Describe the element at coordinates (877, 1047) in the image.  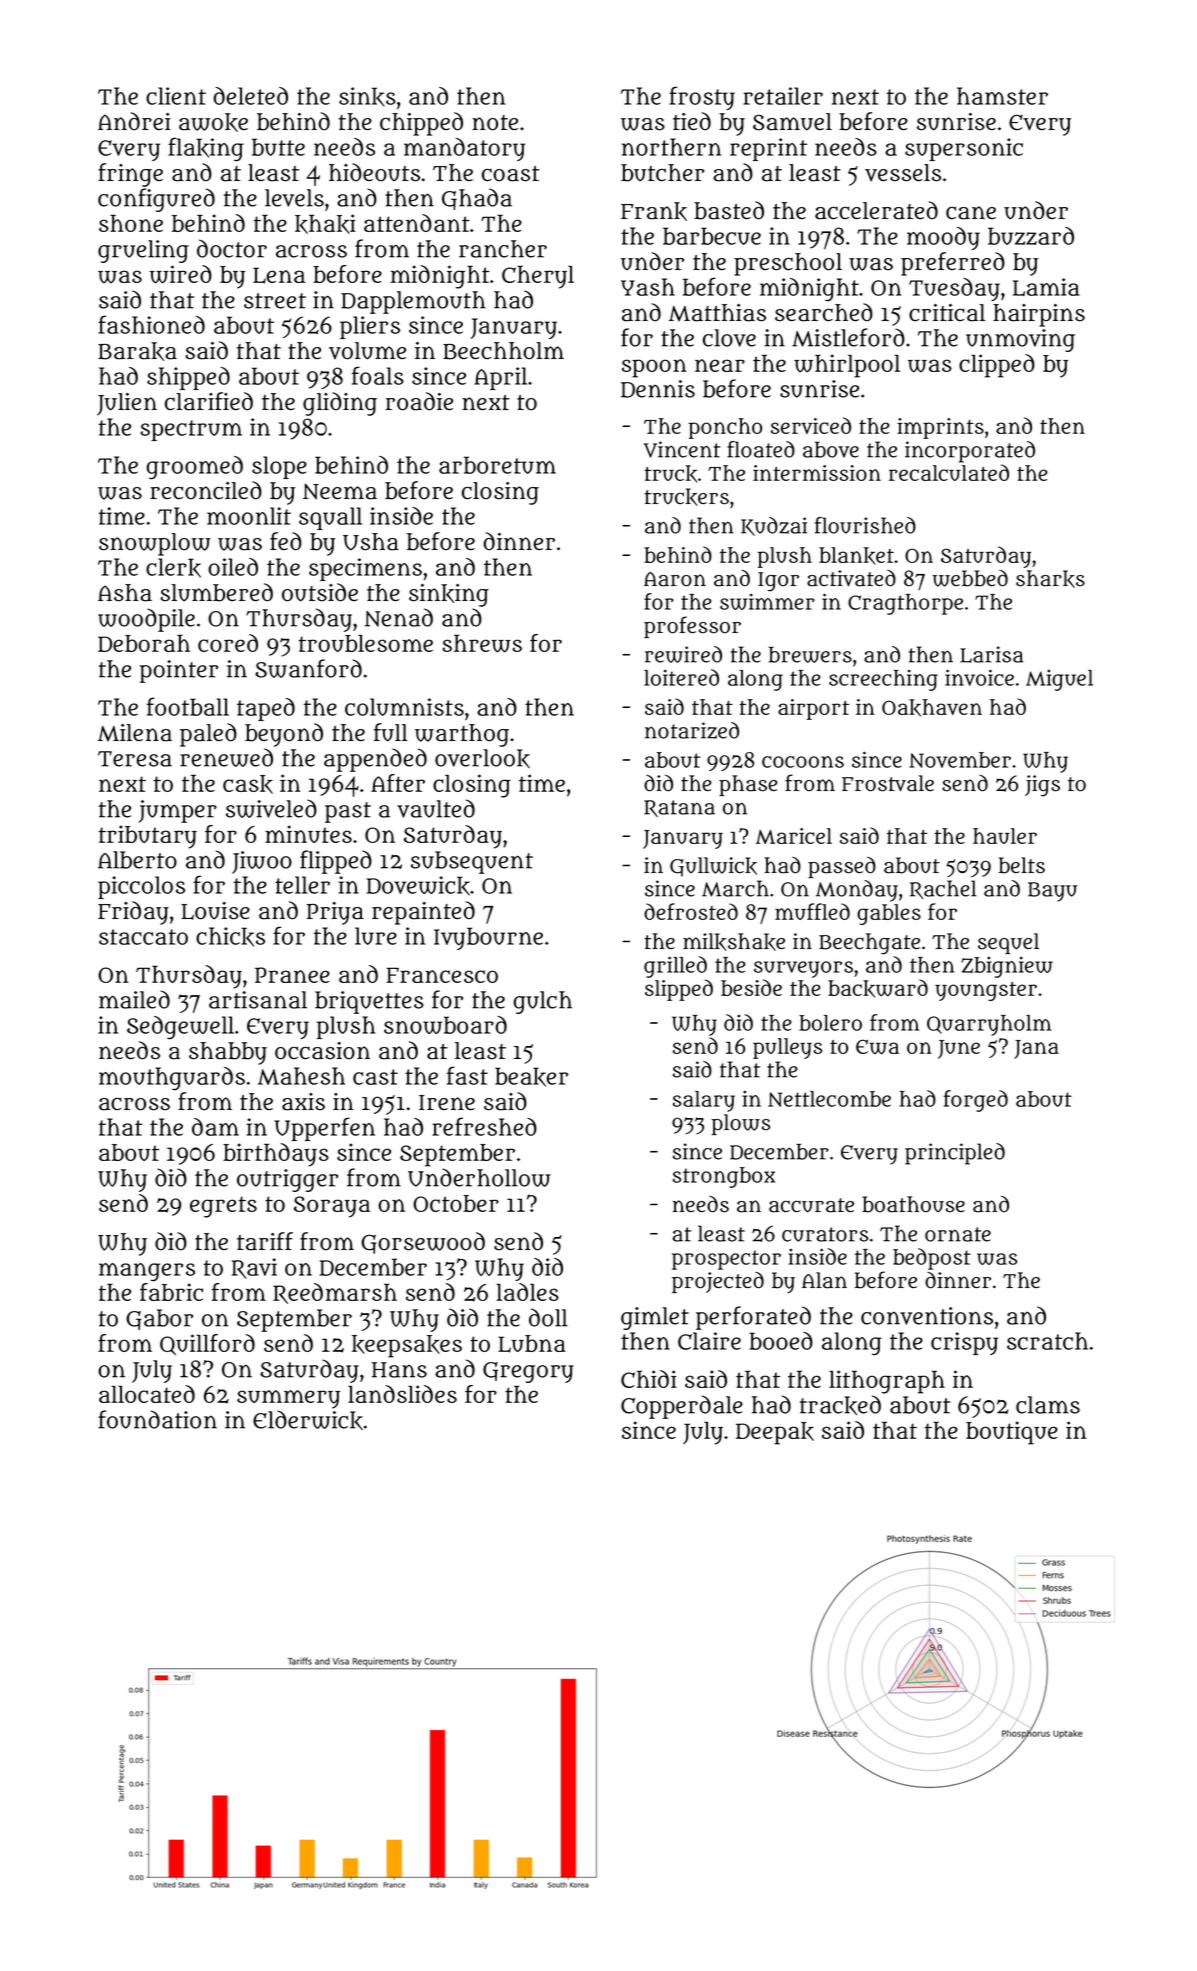
I see `Ewa` at that location.
